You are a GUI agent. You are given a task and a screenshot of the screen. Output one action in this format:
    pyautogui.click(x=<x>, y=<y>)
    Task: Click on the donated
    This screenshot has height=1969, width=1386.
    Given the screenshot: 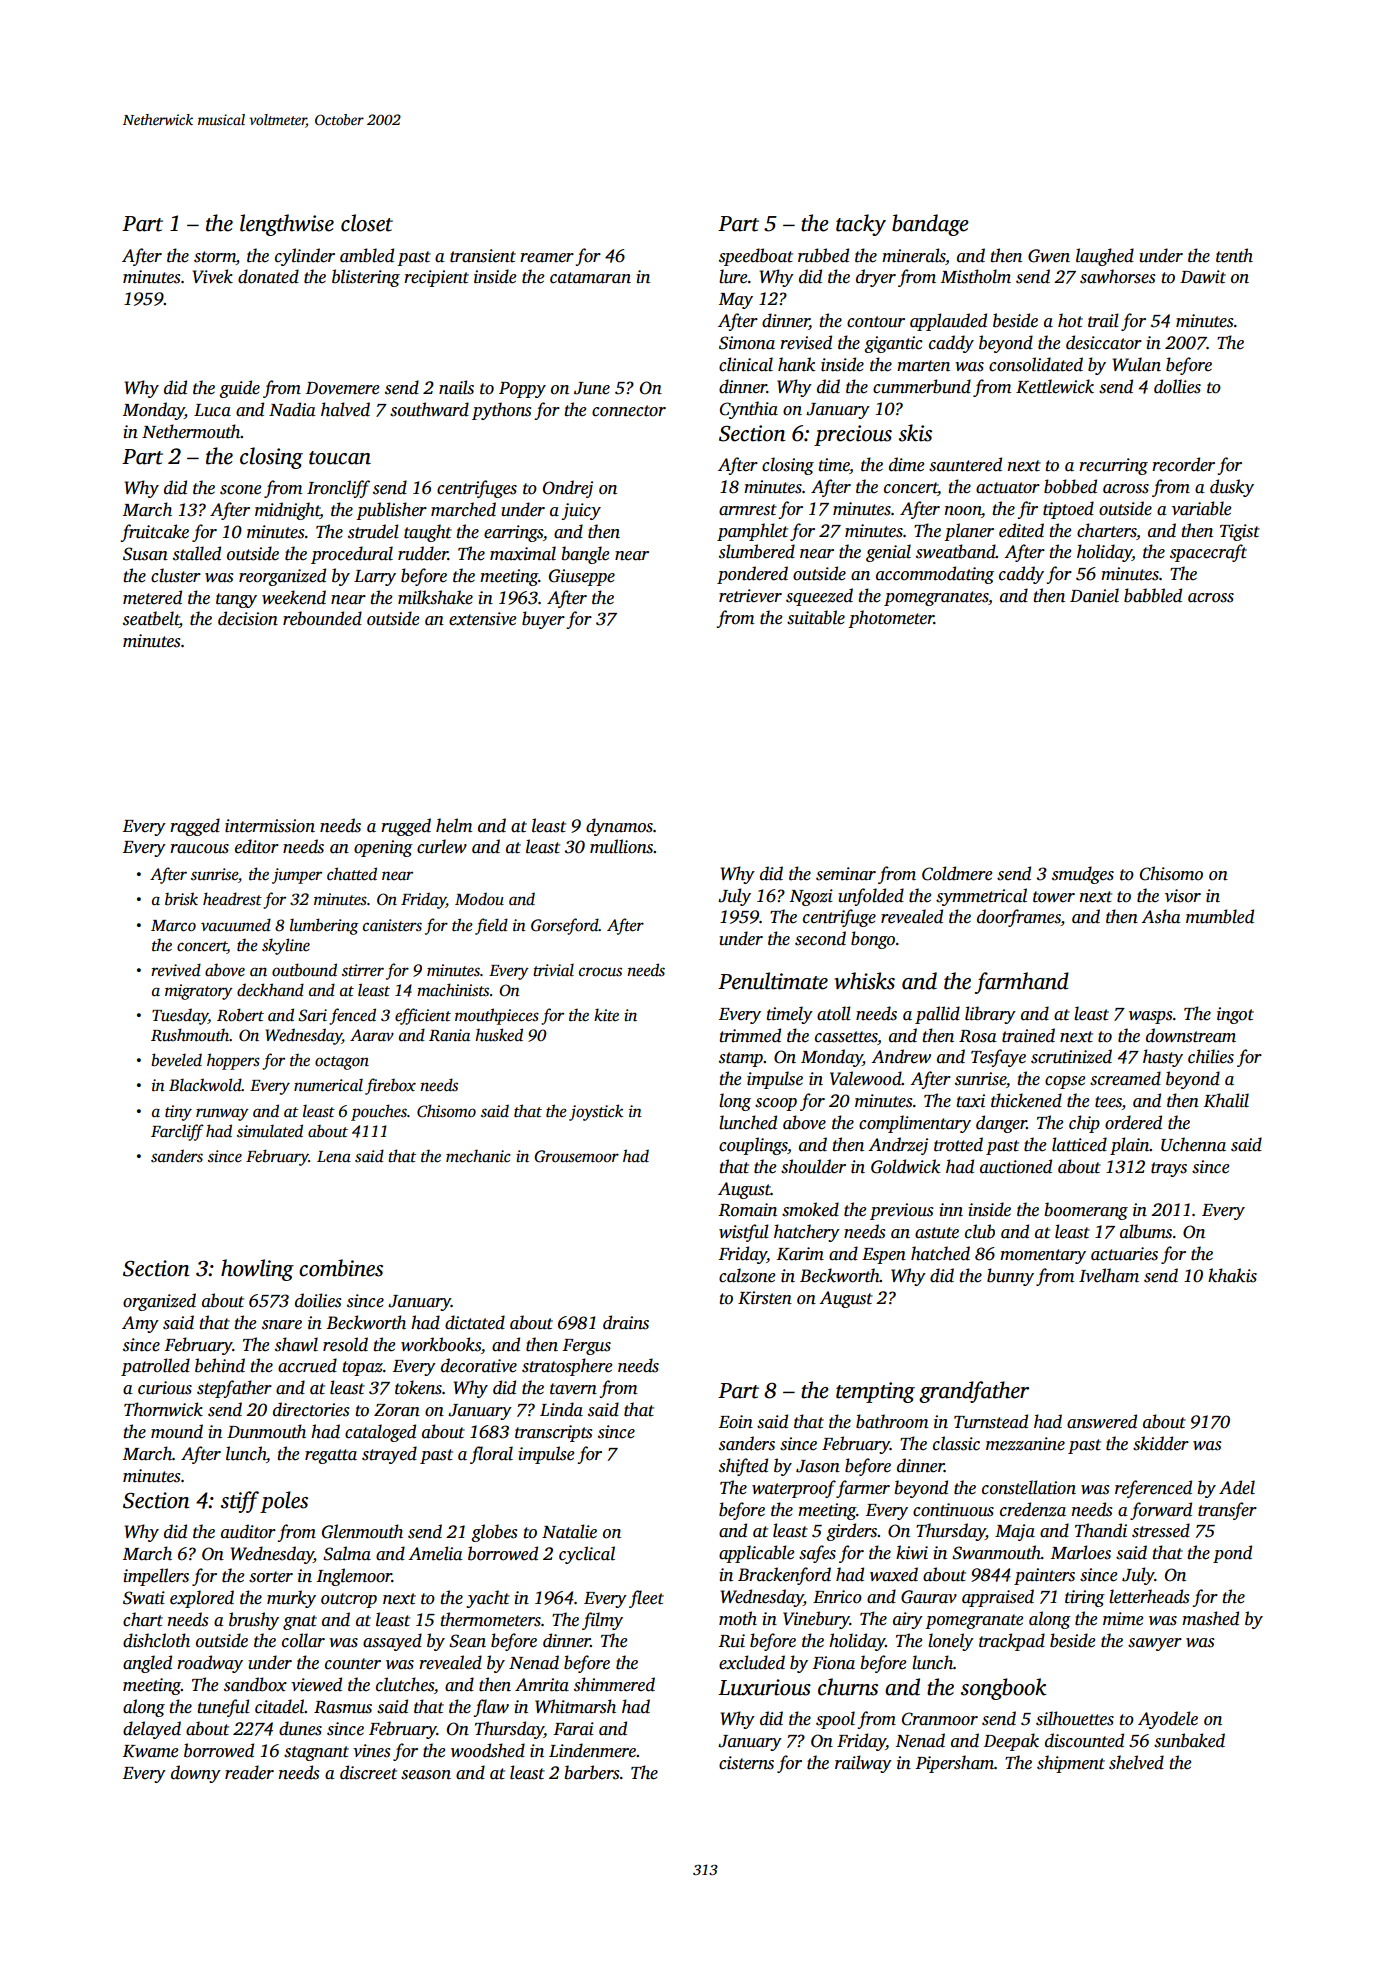 What is the action you would take?
    pyautogui.click(x=268, y=276)
